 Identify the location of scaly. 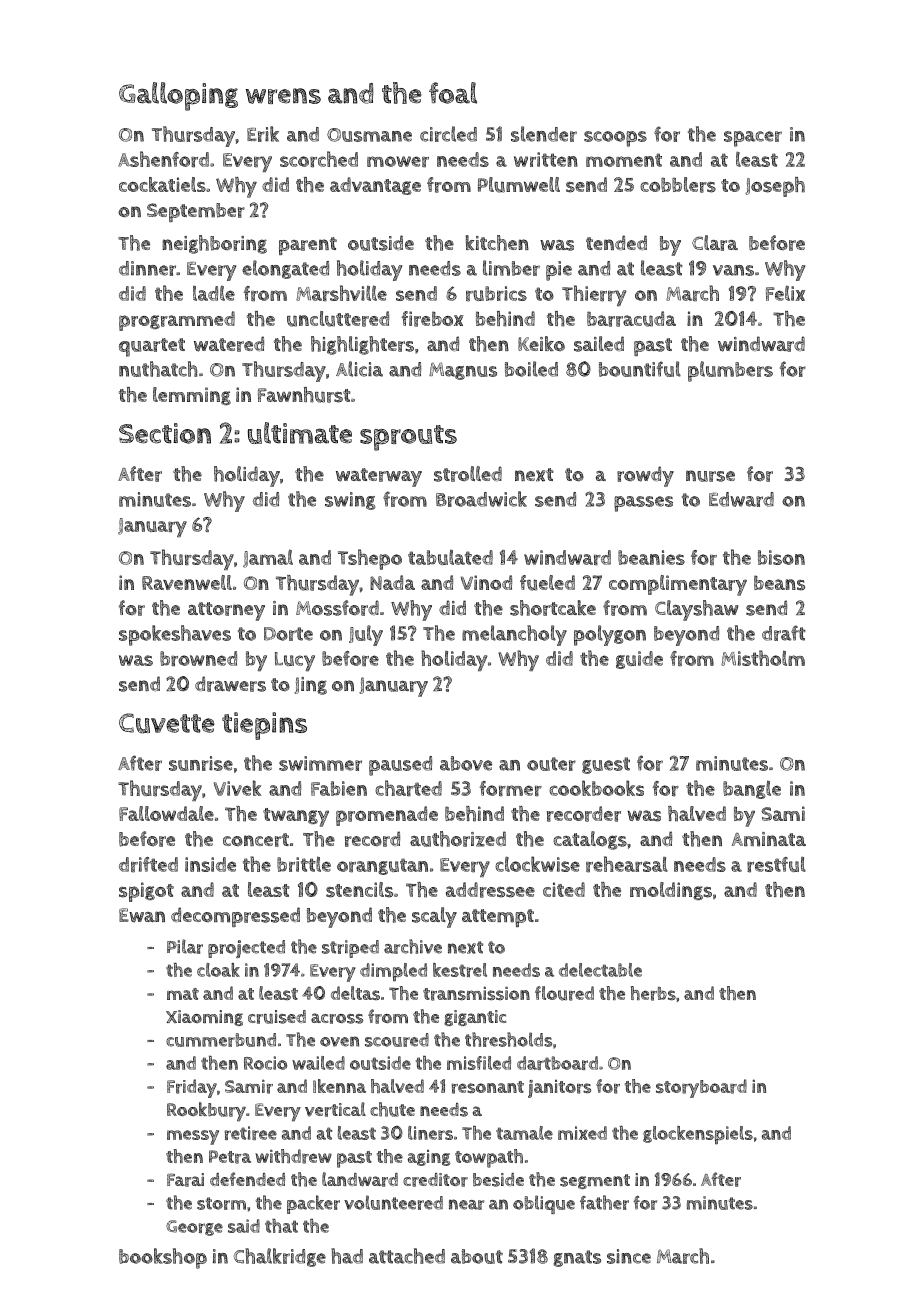
(434, 917).
